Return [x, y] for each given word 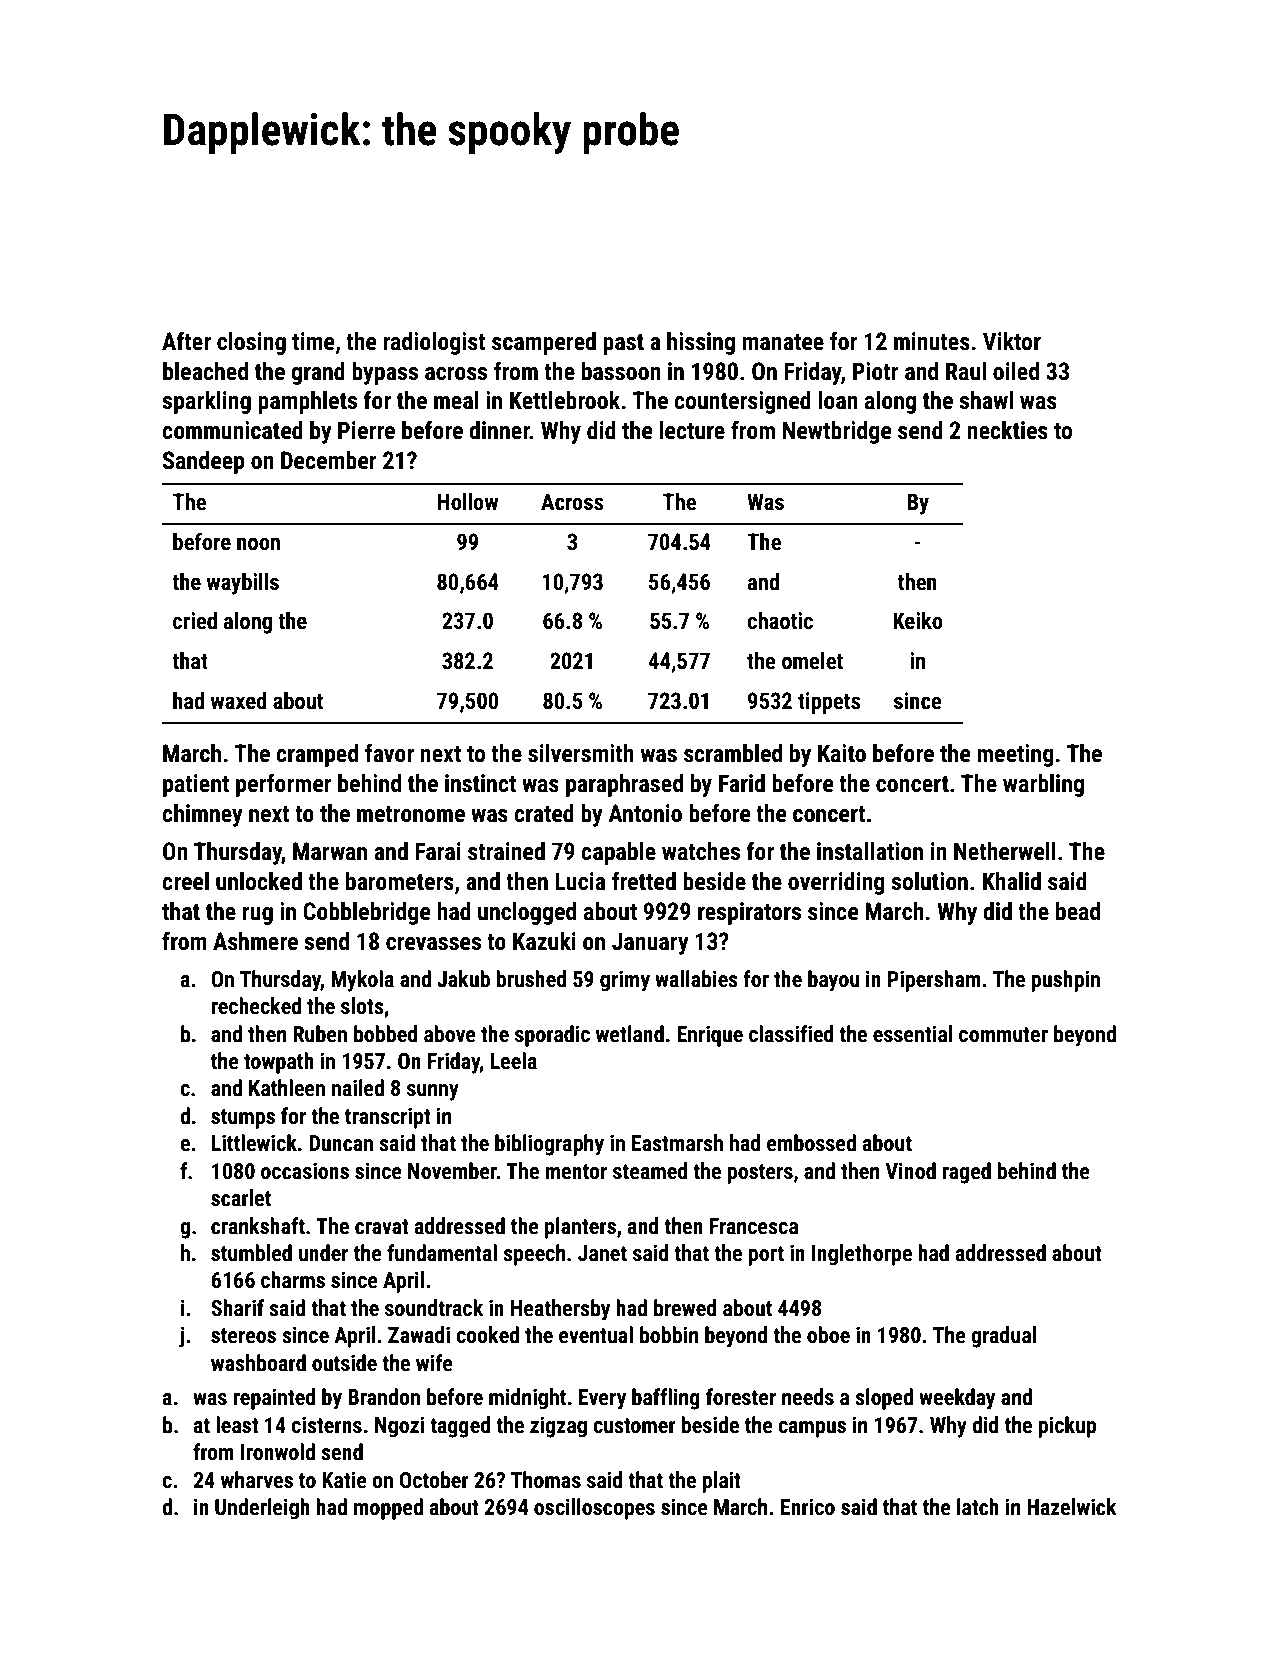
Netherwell [1005, 851]
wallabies [696, 979]
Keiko [917, 621]
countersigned [742, 402]
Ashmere [255, 941]
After [186, 341]
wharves [257, 1480]
